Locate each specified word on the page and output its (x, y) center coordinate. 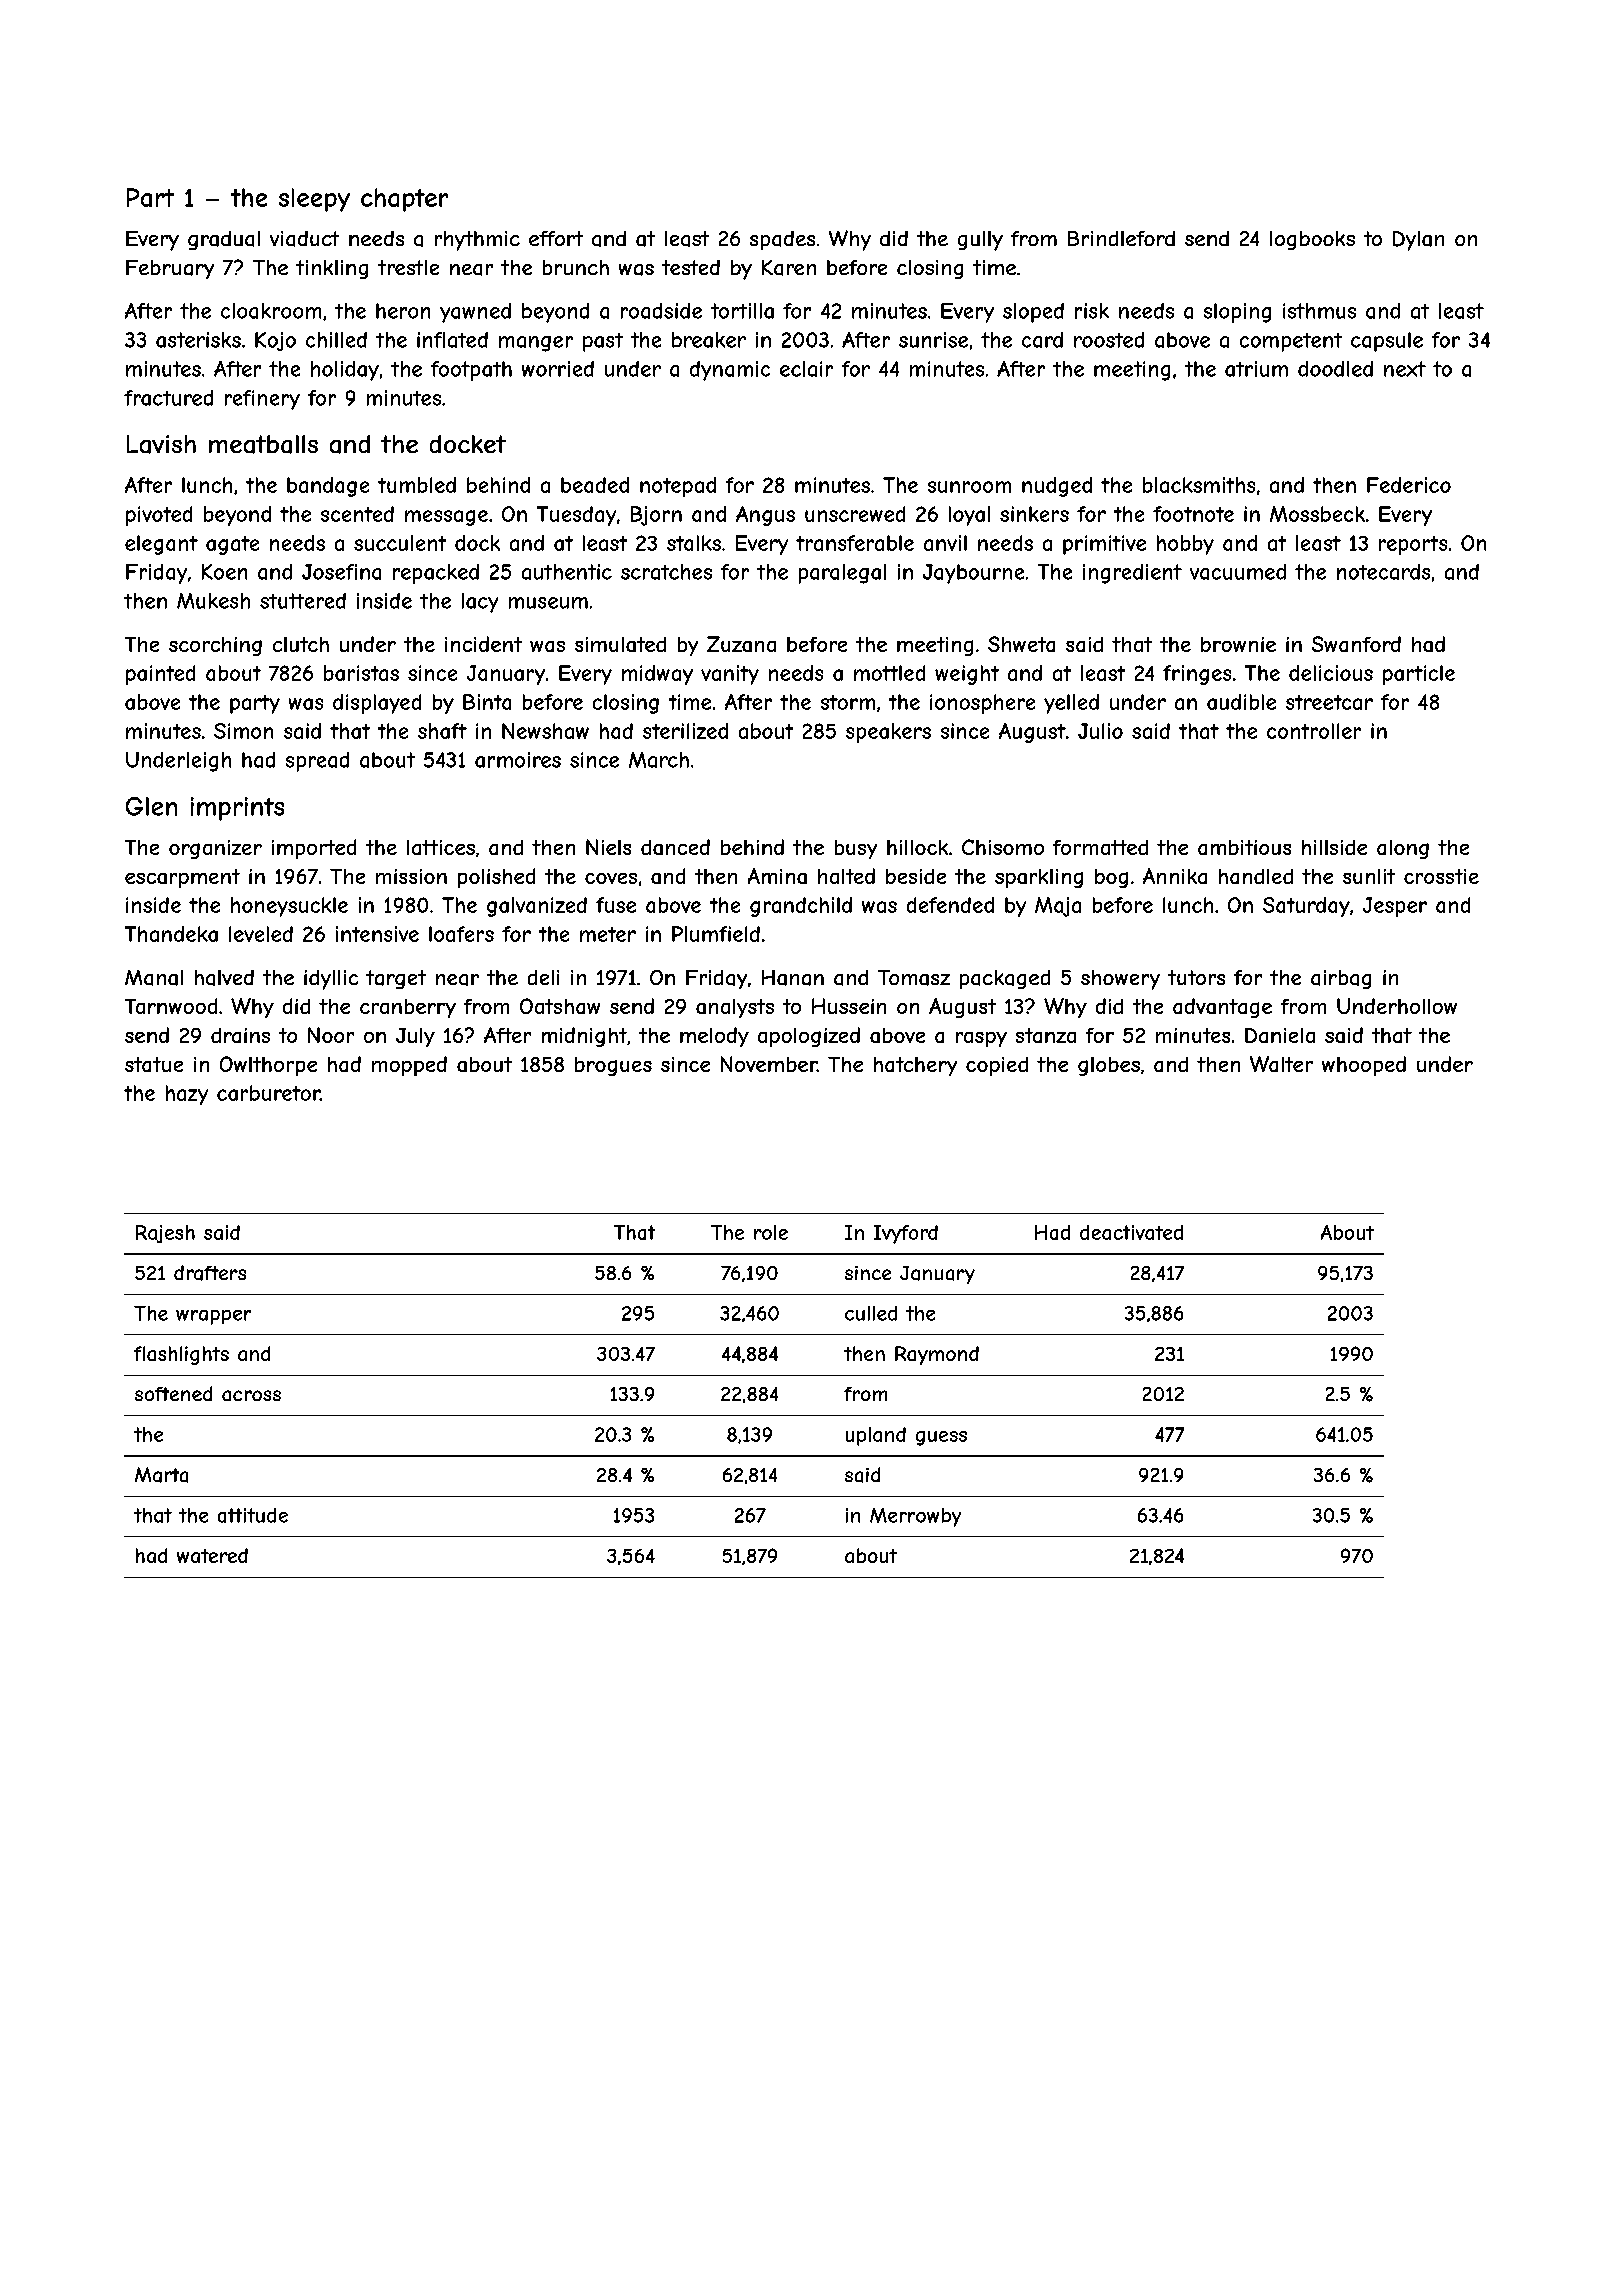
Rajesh (165, 1234)
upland (876, 1436)
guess (941, 1438)
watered (212, 1555)
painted (160, 675)
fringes (1197, 675)
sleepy (314, 200)
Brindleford (1121, 238)
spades (782, 240)
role (771, 1232)
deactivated (1131, 1232)
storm (848, 702)
